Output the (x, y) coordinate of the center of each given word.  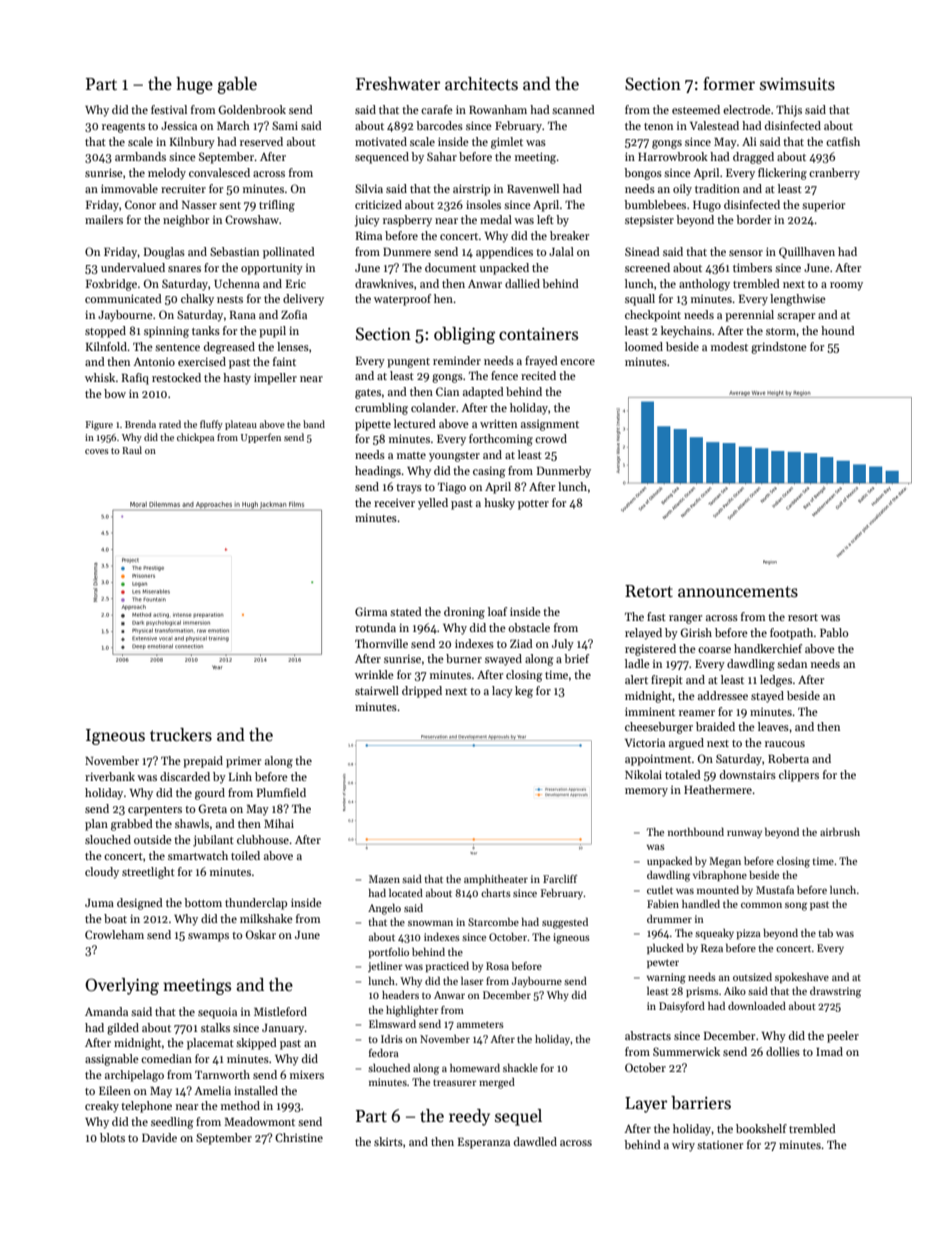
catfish (843, 141)
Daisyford (682, 1007)
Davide (159, 1137)
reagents (123, 128)
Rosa (497, 966)
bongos (643, 174)
